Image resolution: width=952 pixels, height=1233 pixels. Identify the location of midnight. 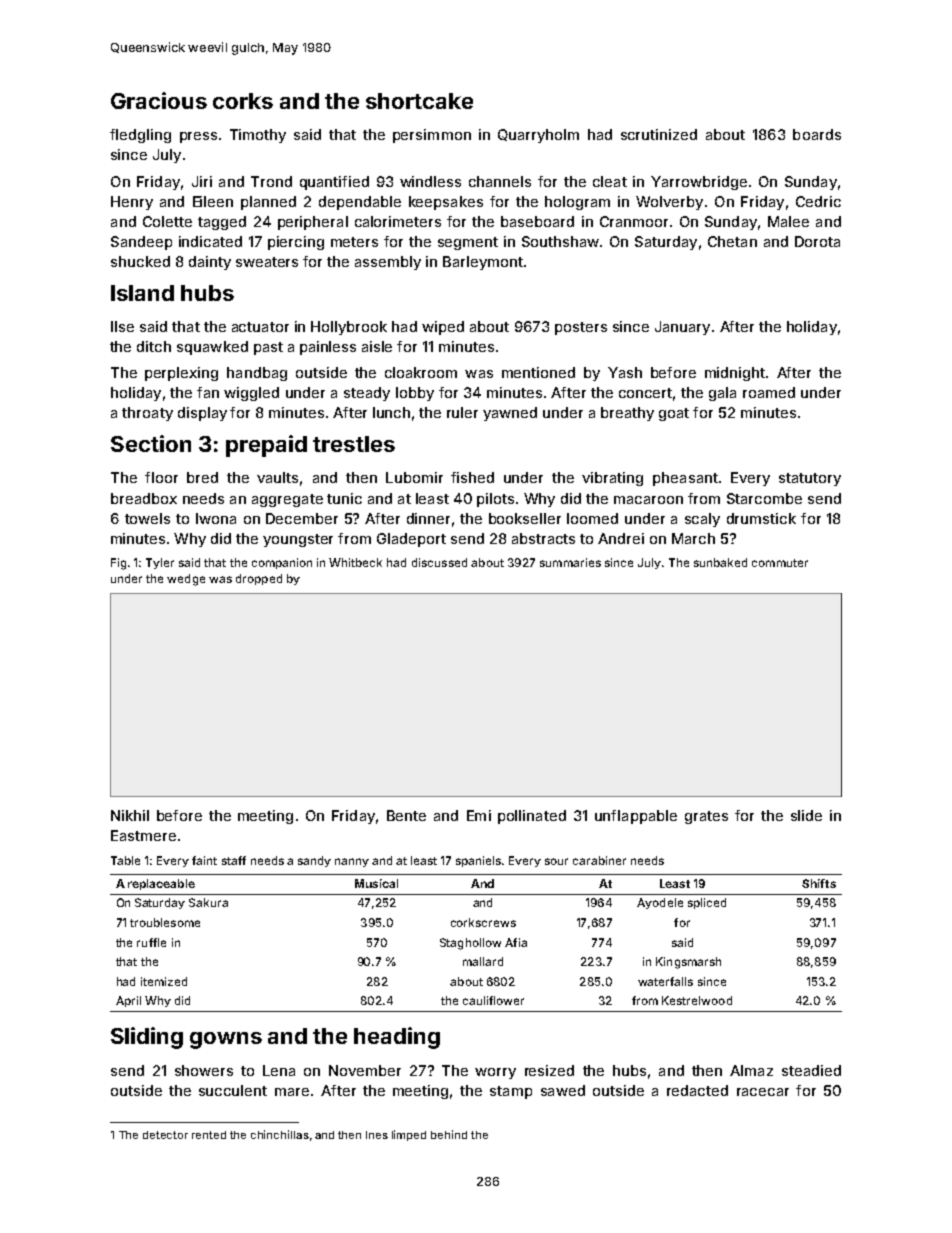
(735, 374).
